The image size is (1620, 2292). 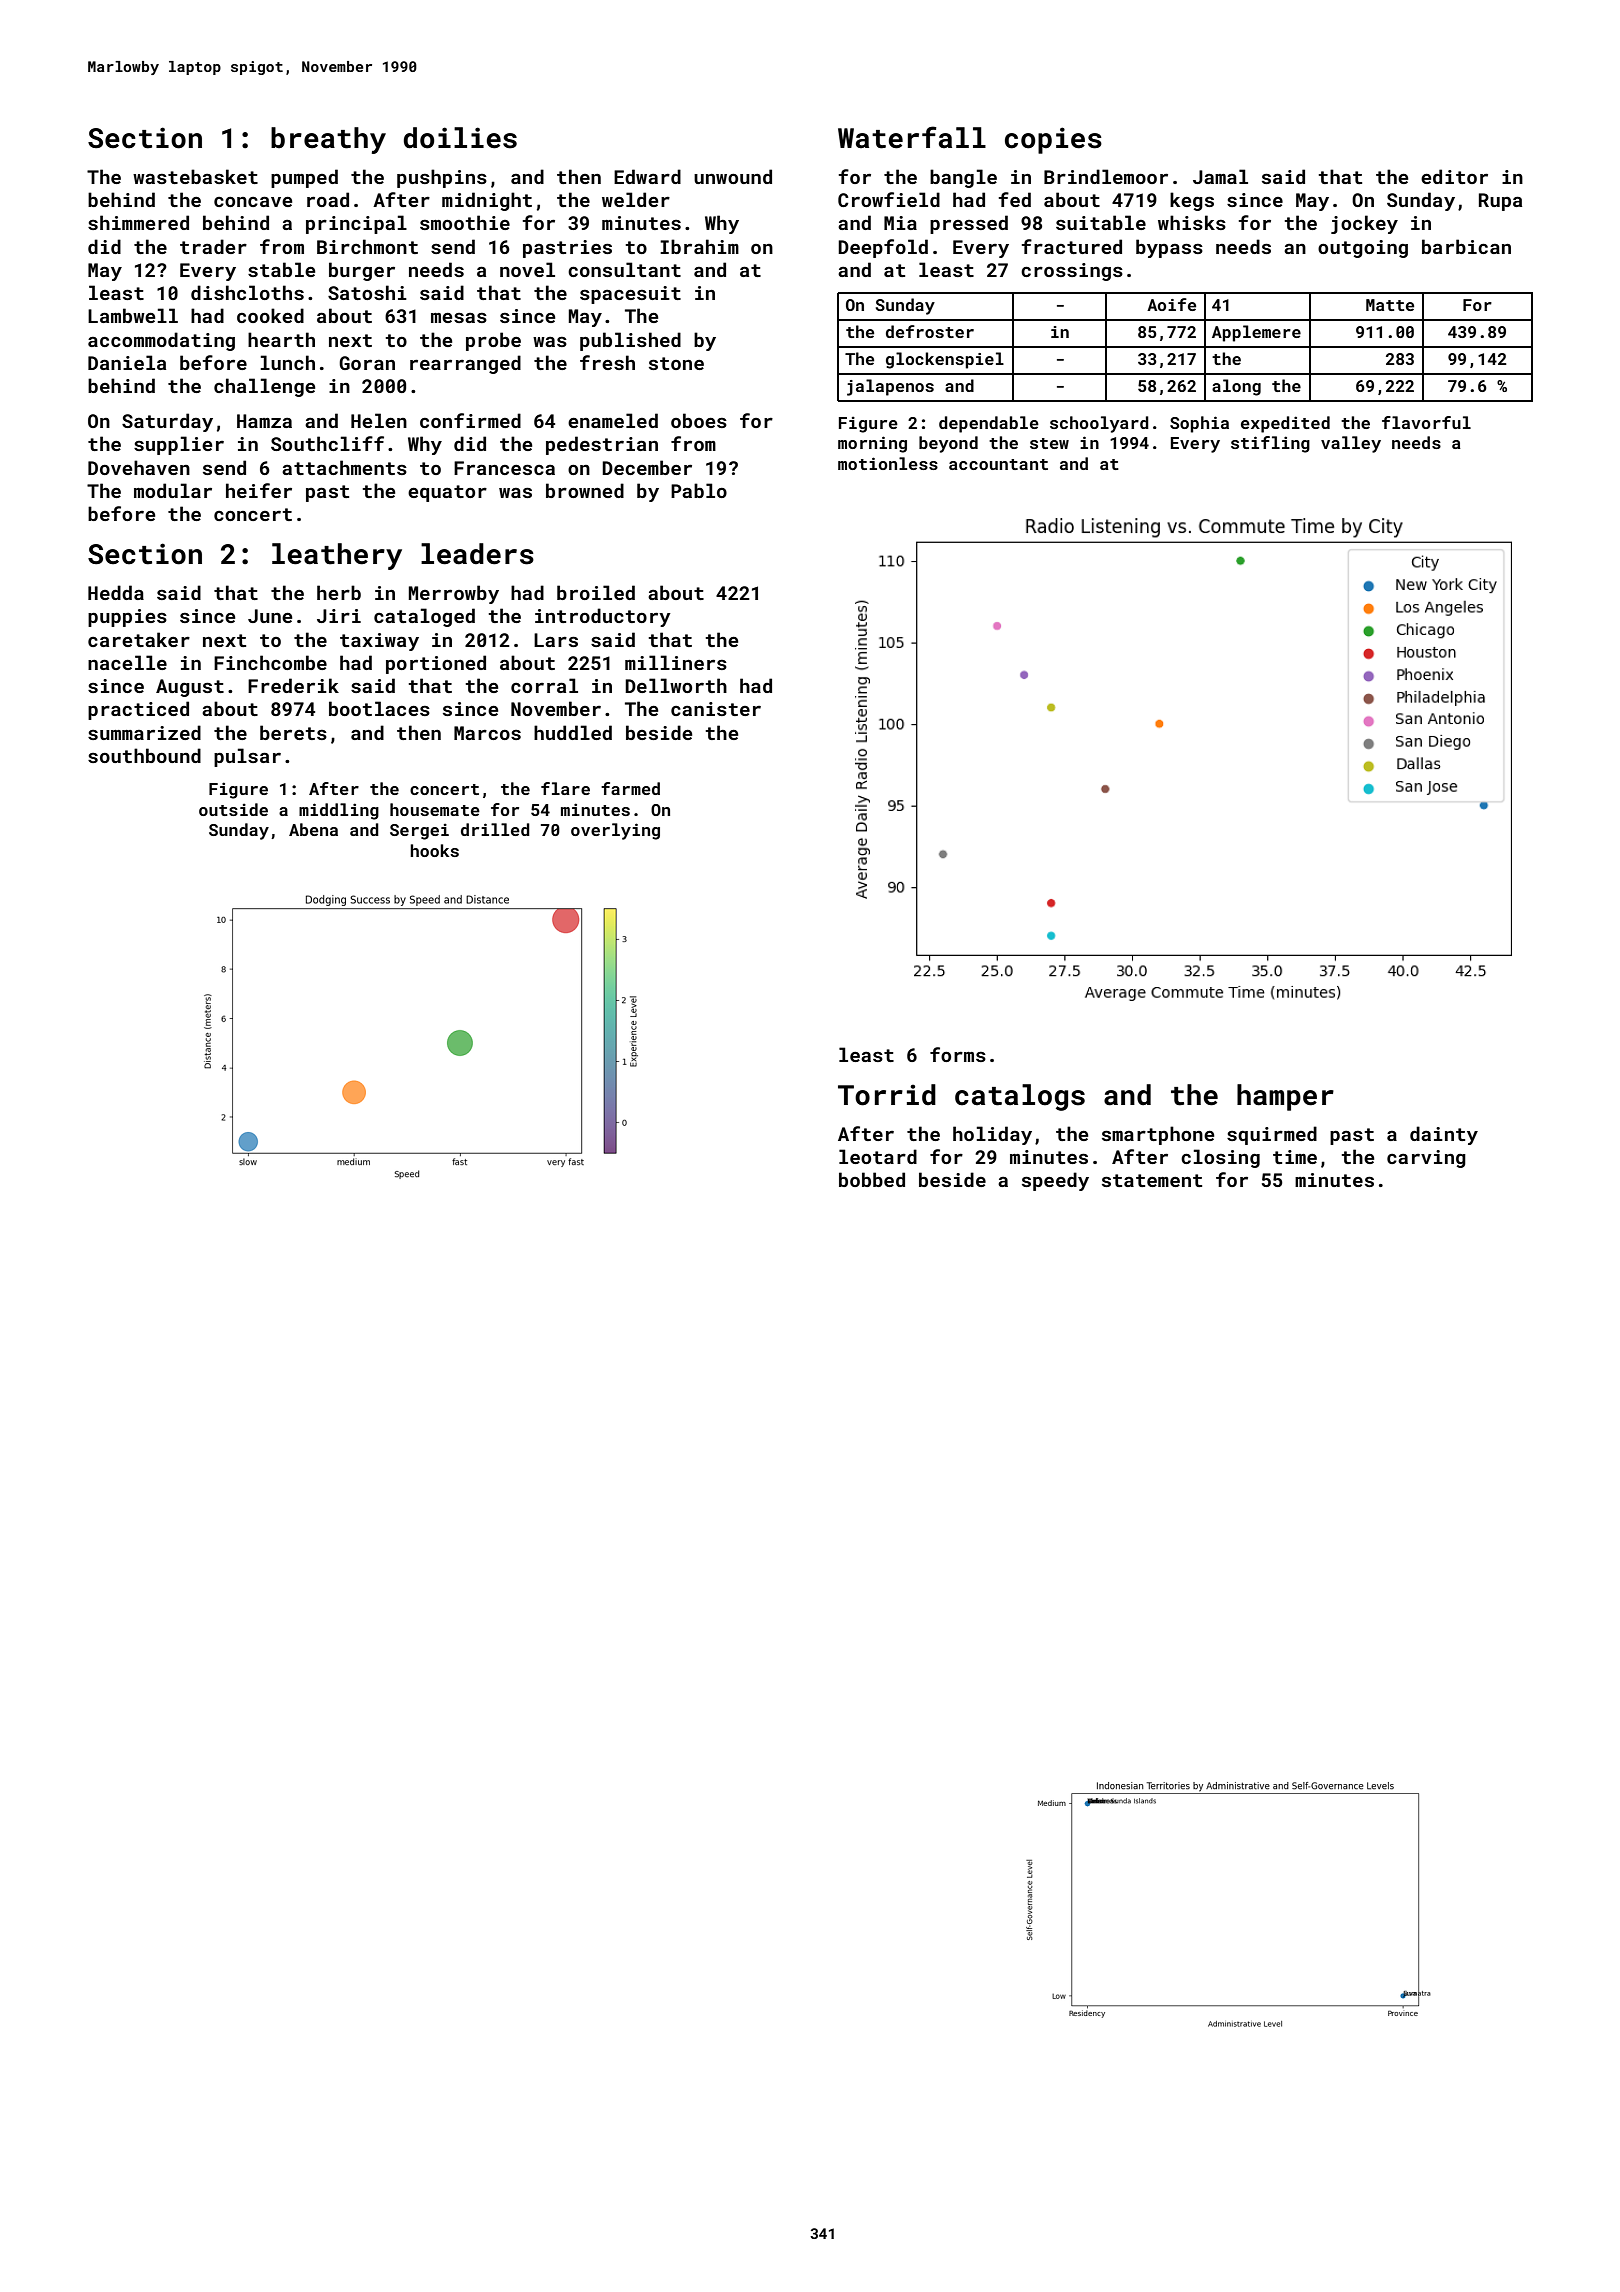 I want to click on Crowfield, so click(x=889, y=199).
